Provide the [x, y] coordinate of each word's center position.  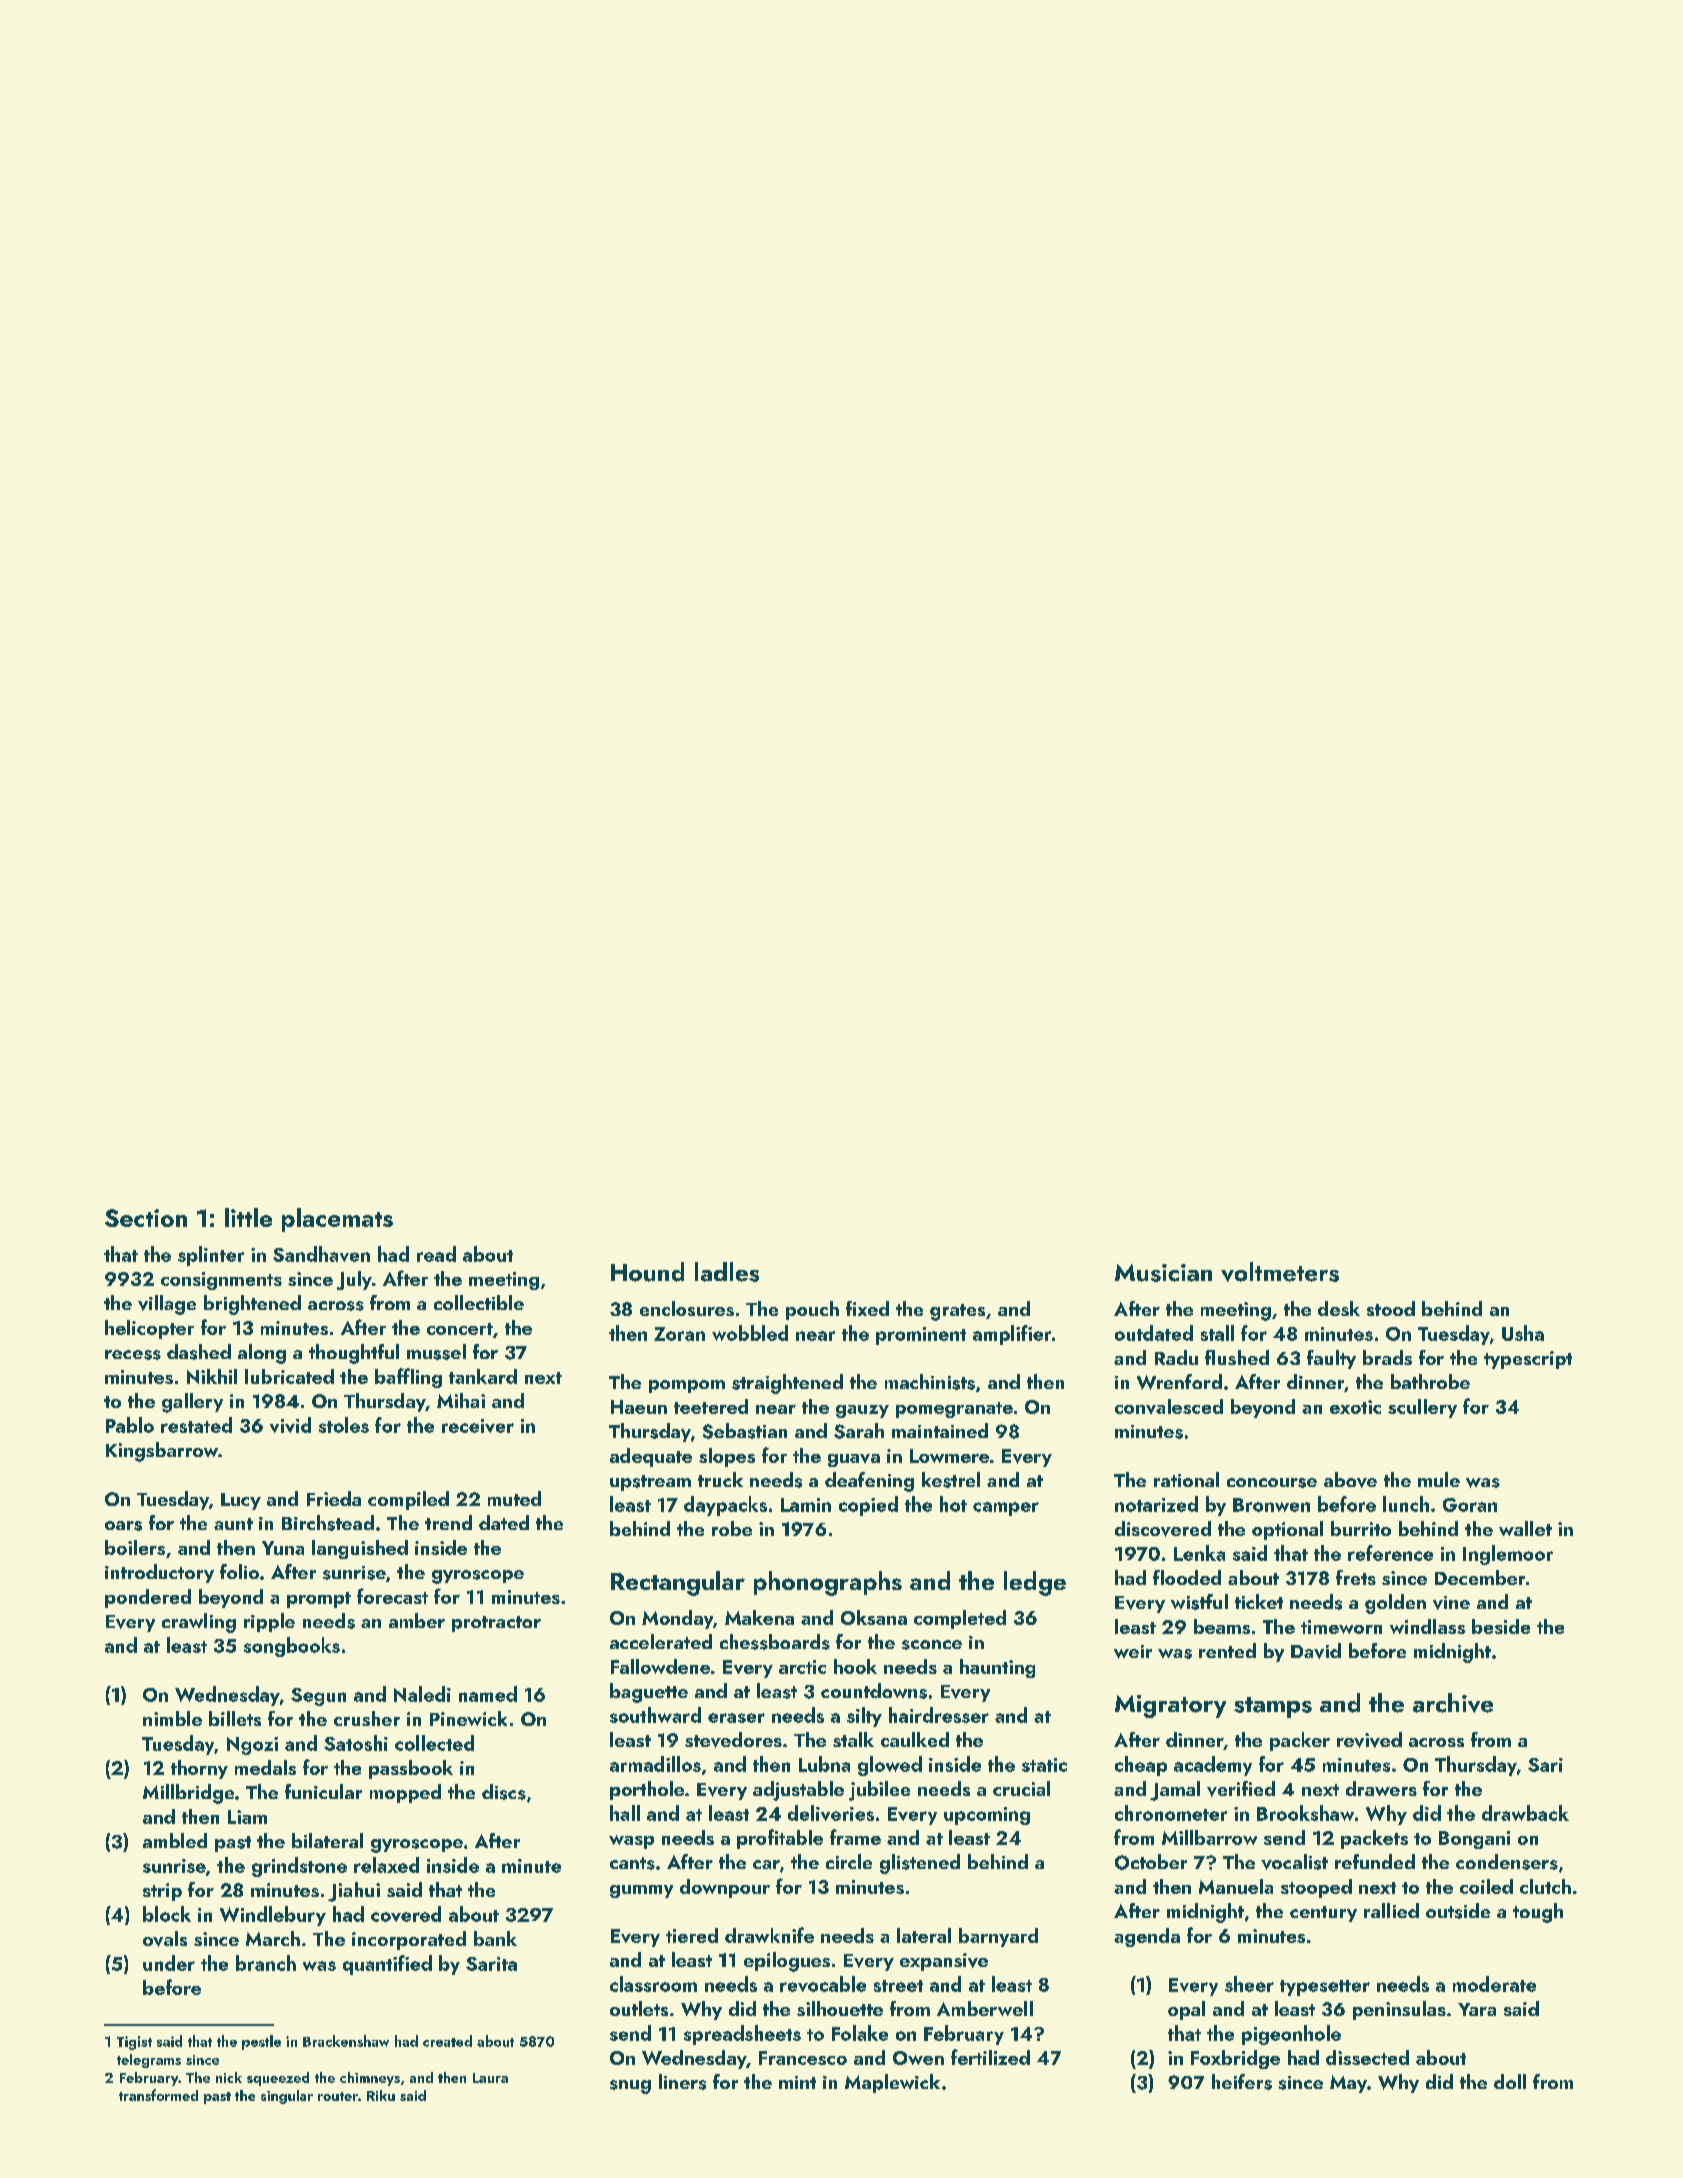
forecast [392, 1596]
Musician [1163, 1273]
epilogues [787, 1962]
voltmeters [1280, 1272]
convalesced [1169, 1406]
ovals [165, 1939]
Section [146, 1218]
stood [1391, 1308]
